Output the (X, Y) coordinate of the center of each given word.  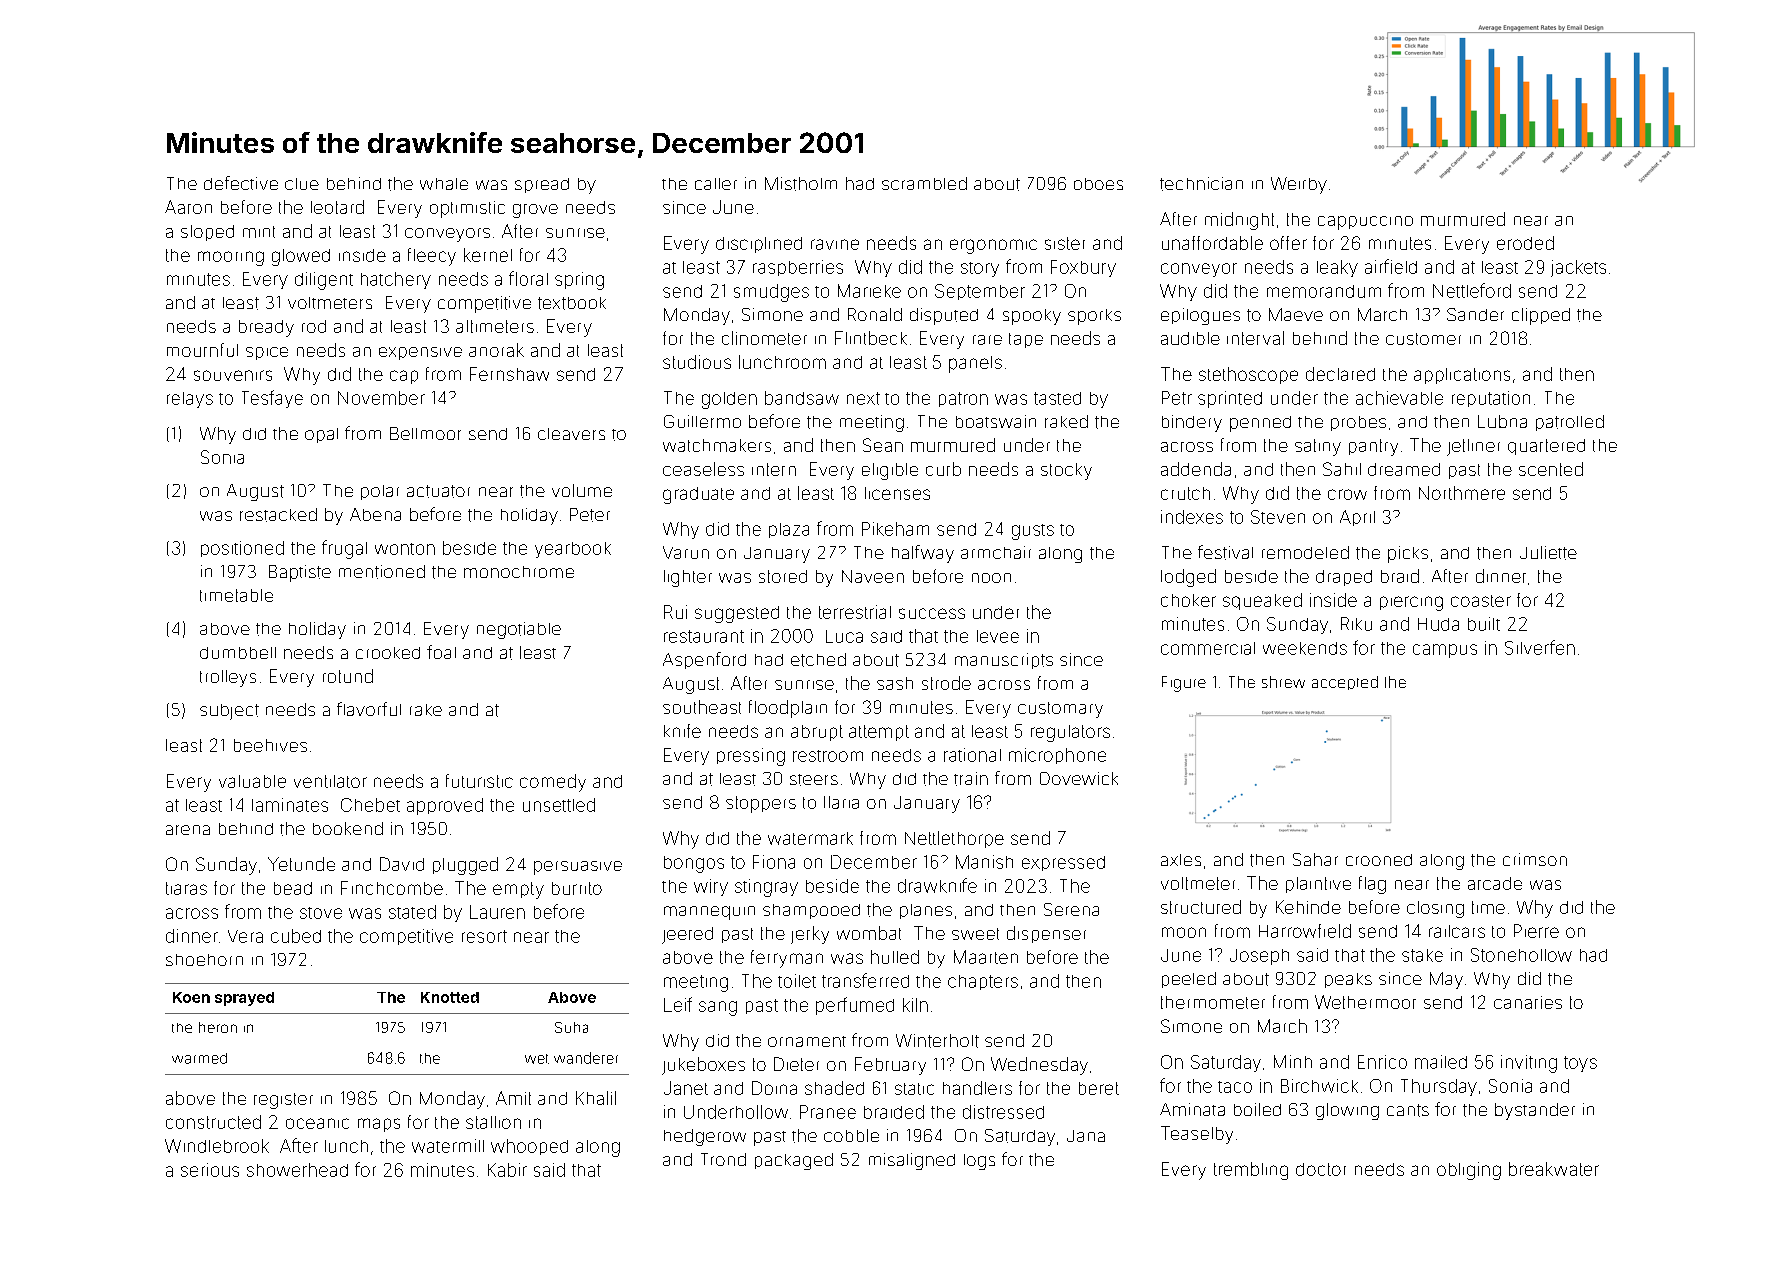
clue (302, 184)
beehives (270, 745)
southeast (702, 707)
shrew (1283, 682)
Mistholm (801, 184)
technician (1201, 184)
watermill (448, 1146)
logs (979, 1162)
